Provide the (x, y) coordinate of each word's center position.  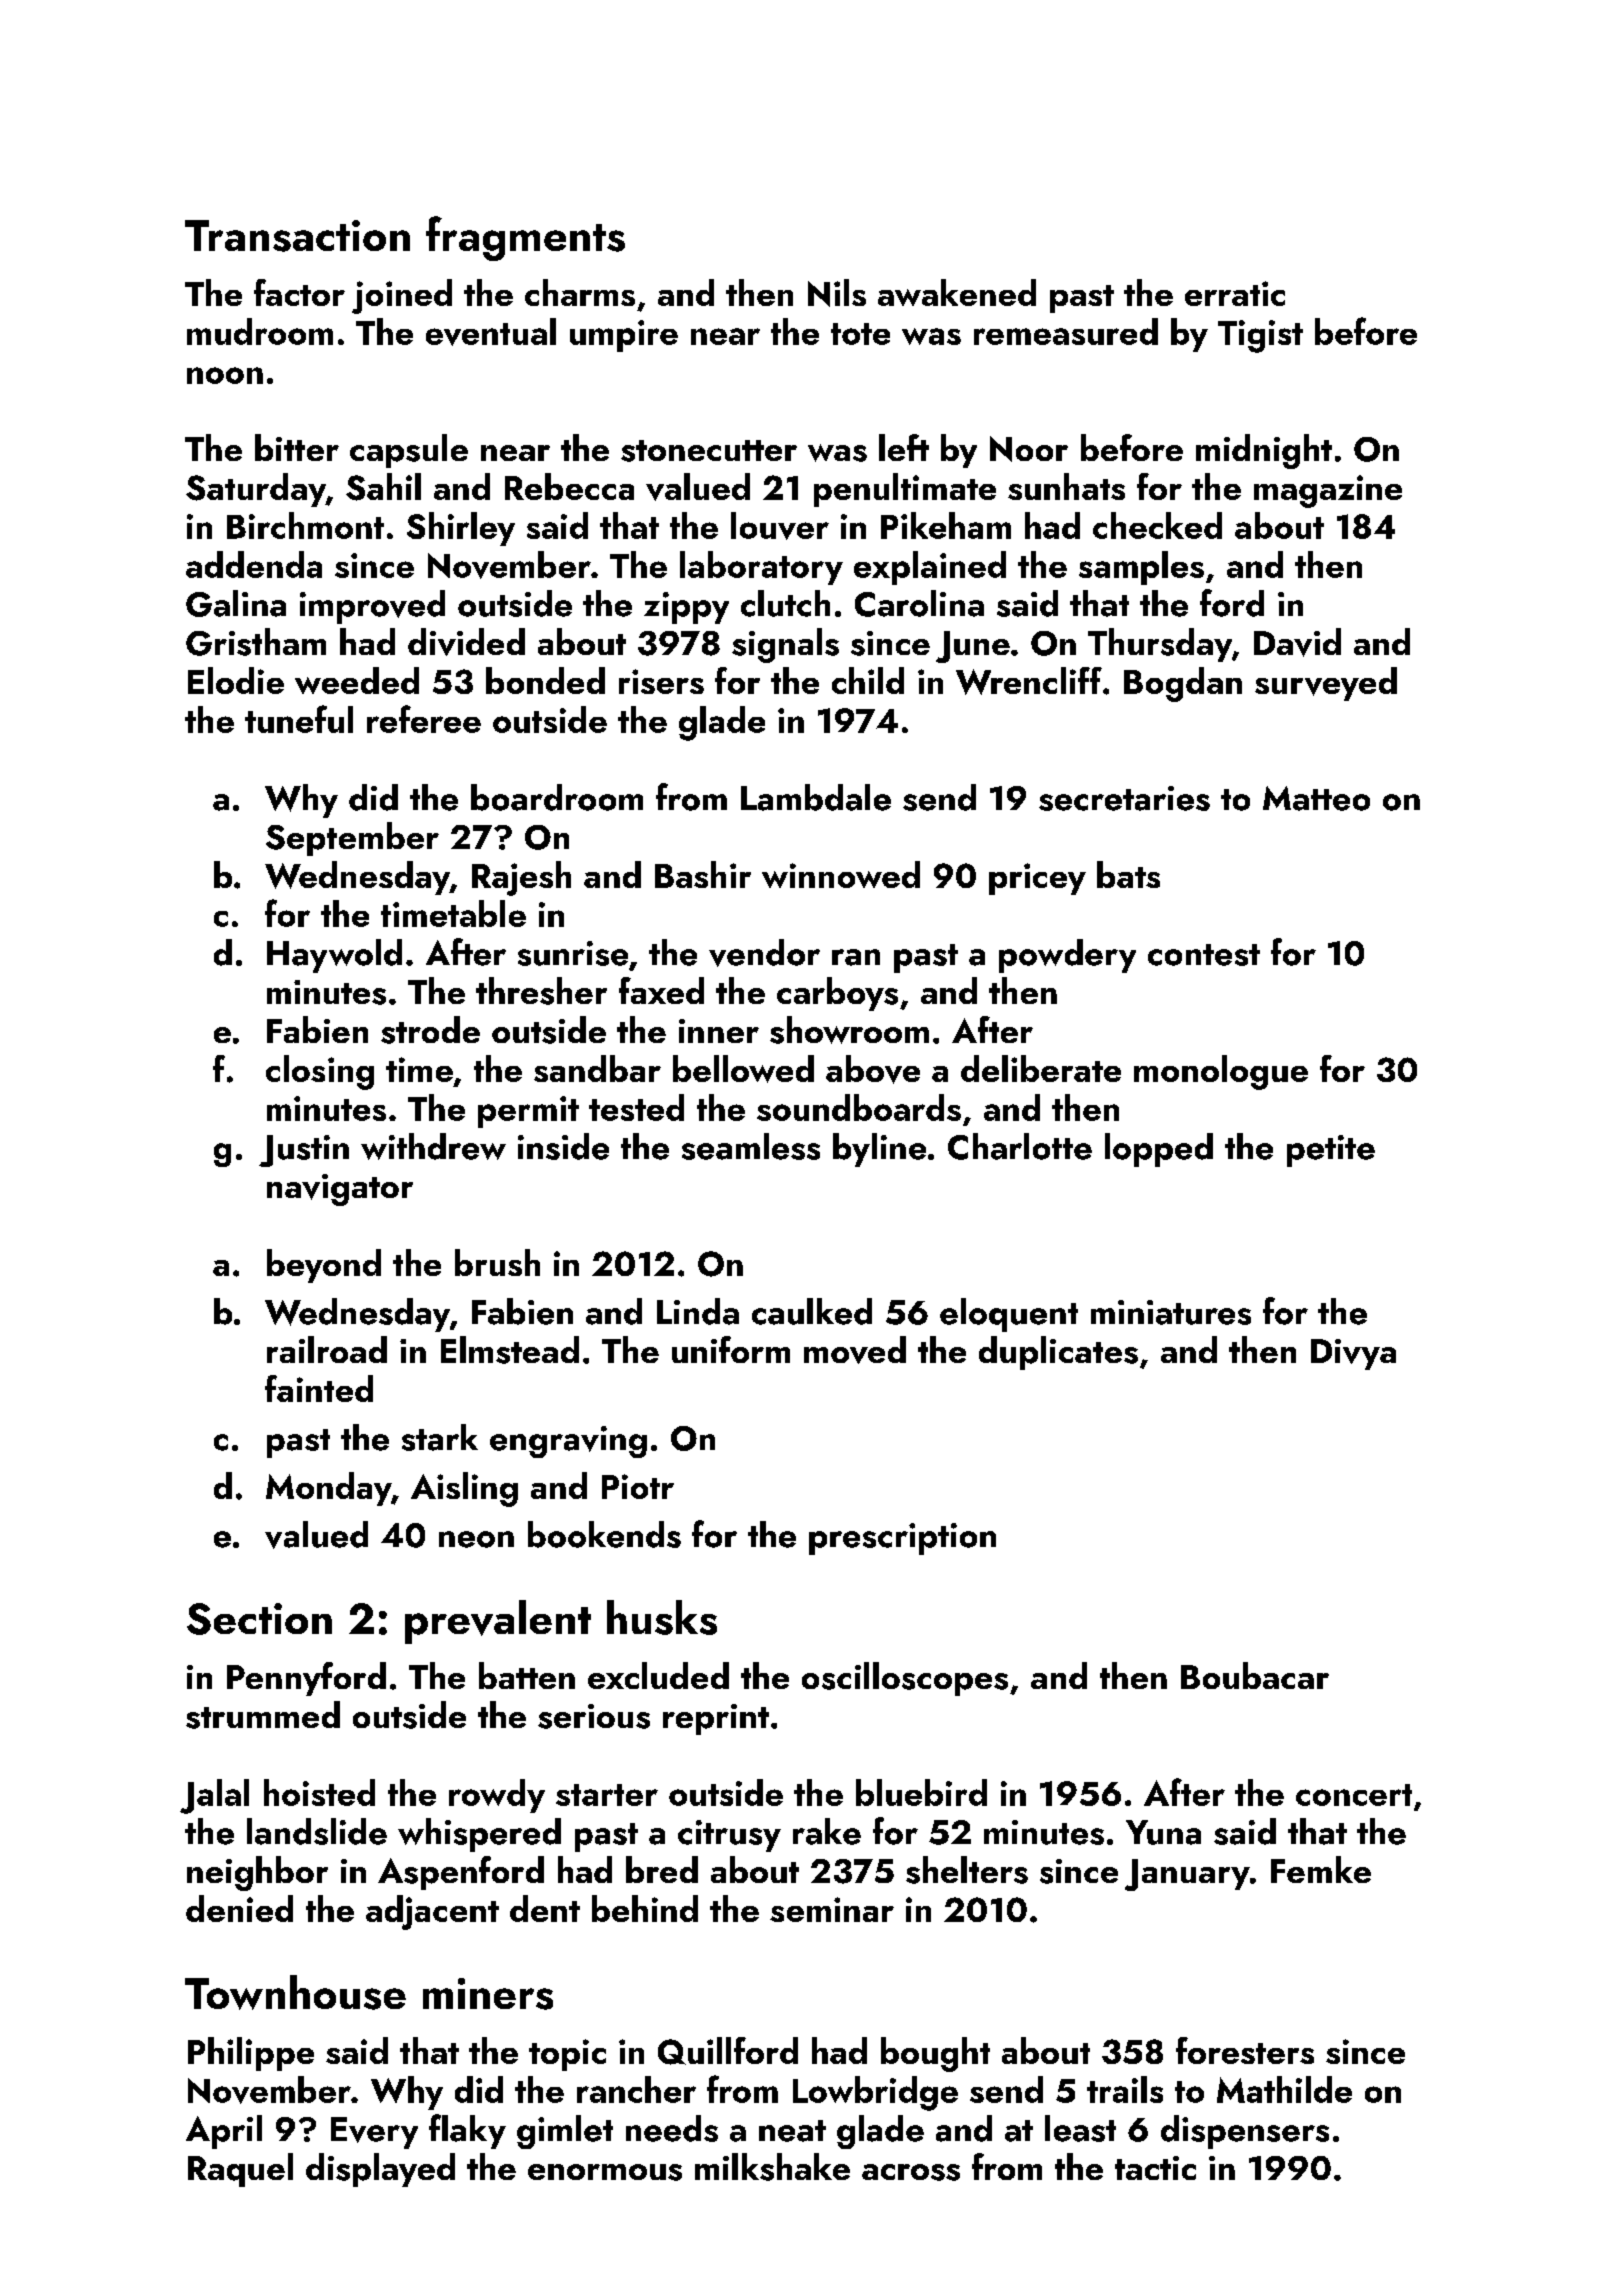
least (1080, 2128)
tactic (1155, 2168)
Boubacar (1255, 1675)
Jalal (214, 1796)
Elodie (236, 680)
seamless (751, 1146)
